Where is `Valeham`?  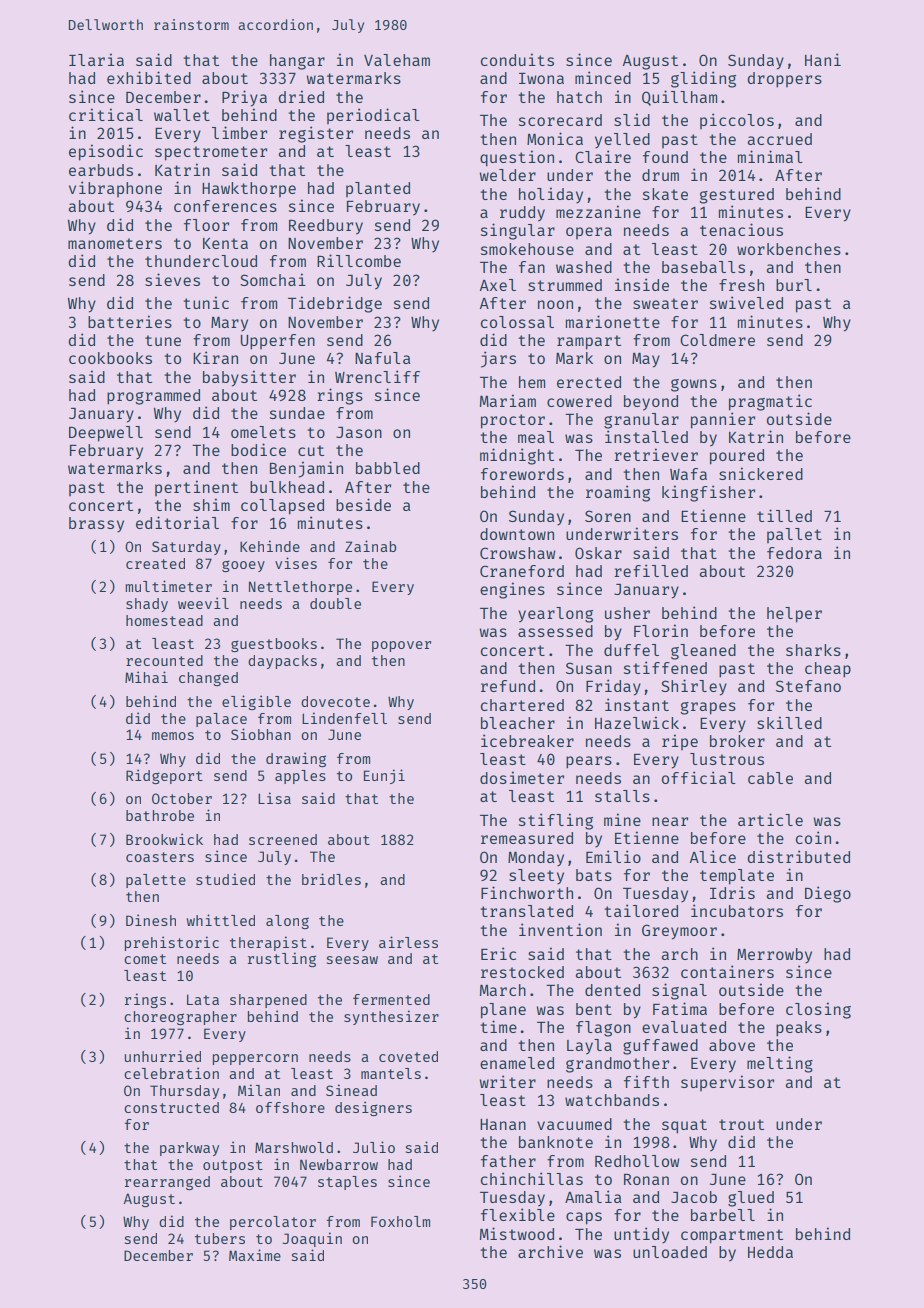
Valeham is located at coordinates (397, 60).
